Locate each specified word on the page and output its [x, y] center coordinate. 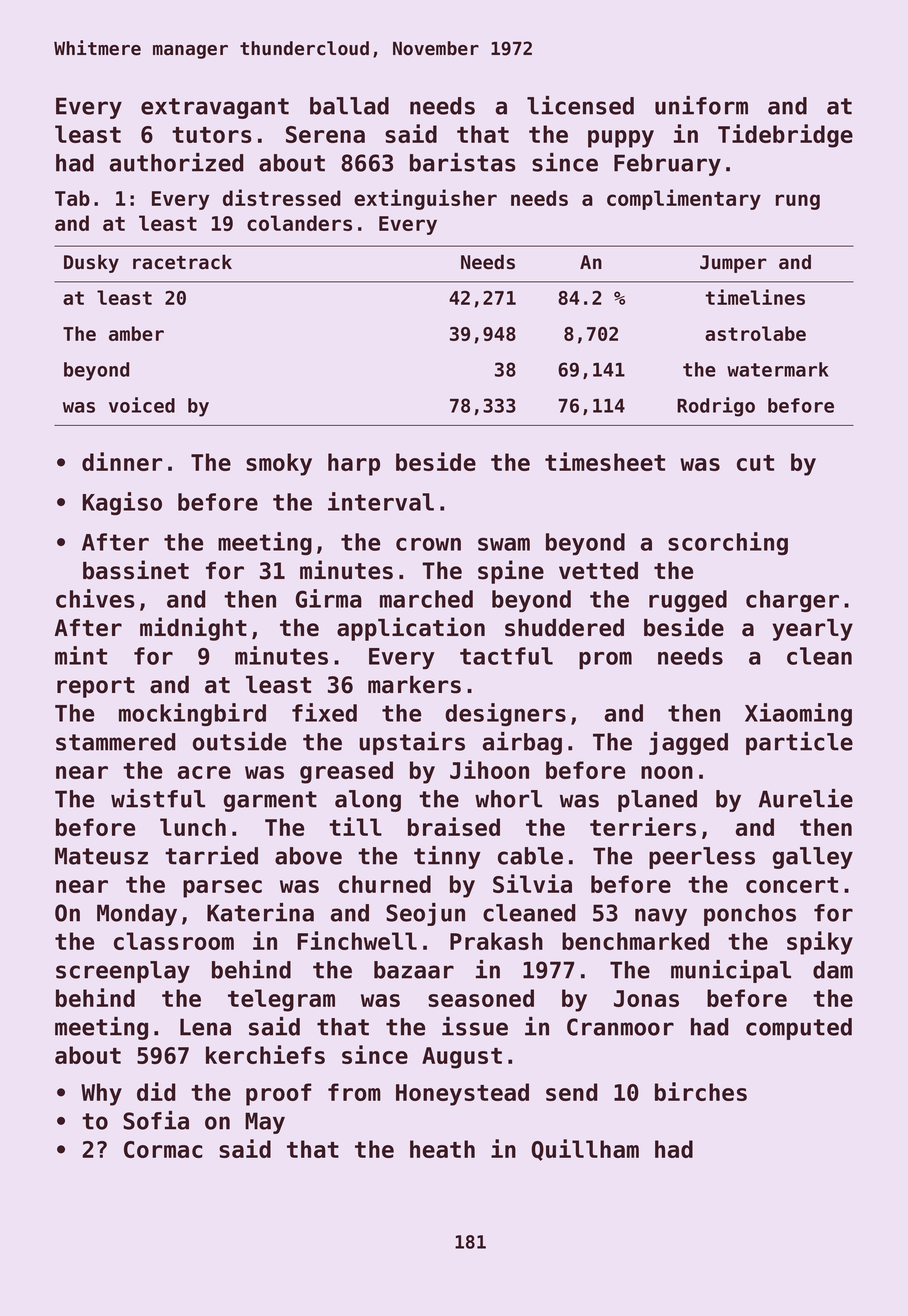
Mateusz [101, 856]
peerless [702, 858]
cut [755, 463]
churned [385, 884]
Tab [72, 198]
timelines [755, 297]
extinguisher [425, 199]
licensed [580, 105]
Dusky [91, 263]
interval [381, 501]
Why [101, 1094]
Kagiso [122, 503]
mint [81, 655]
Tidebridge [785, 136]
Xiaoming [798, 714]
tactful [506, 656]
